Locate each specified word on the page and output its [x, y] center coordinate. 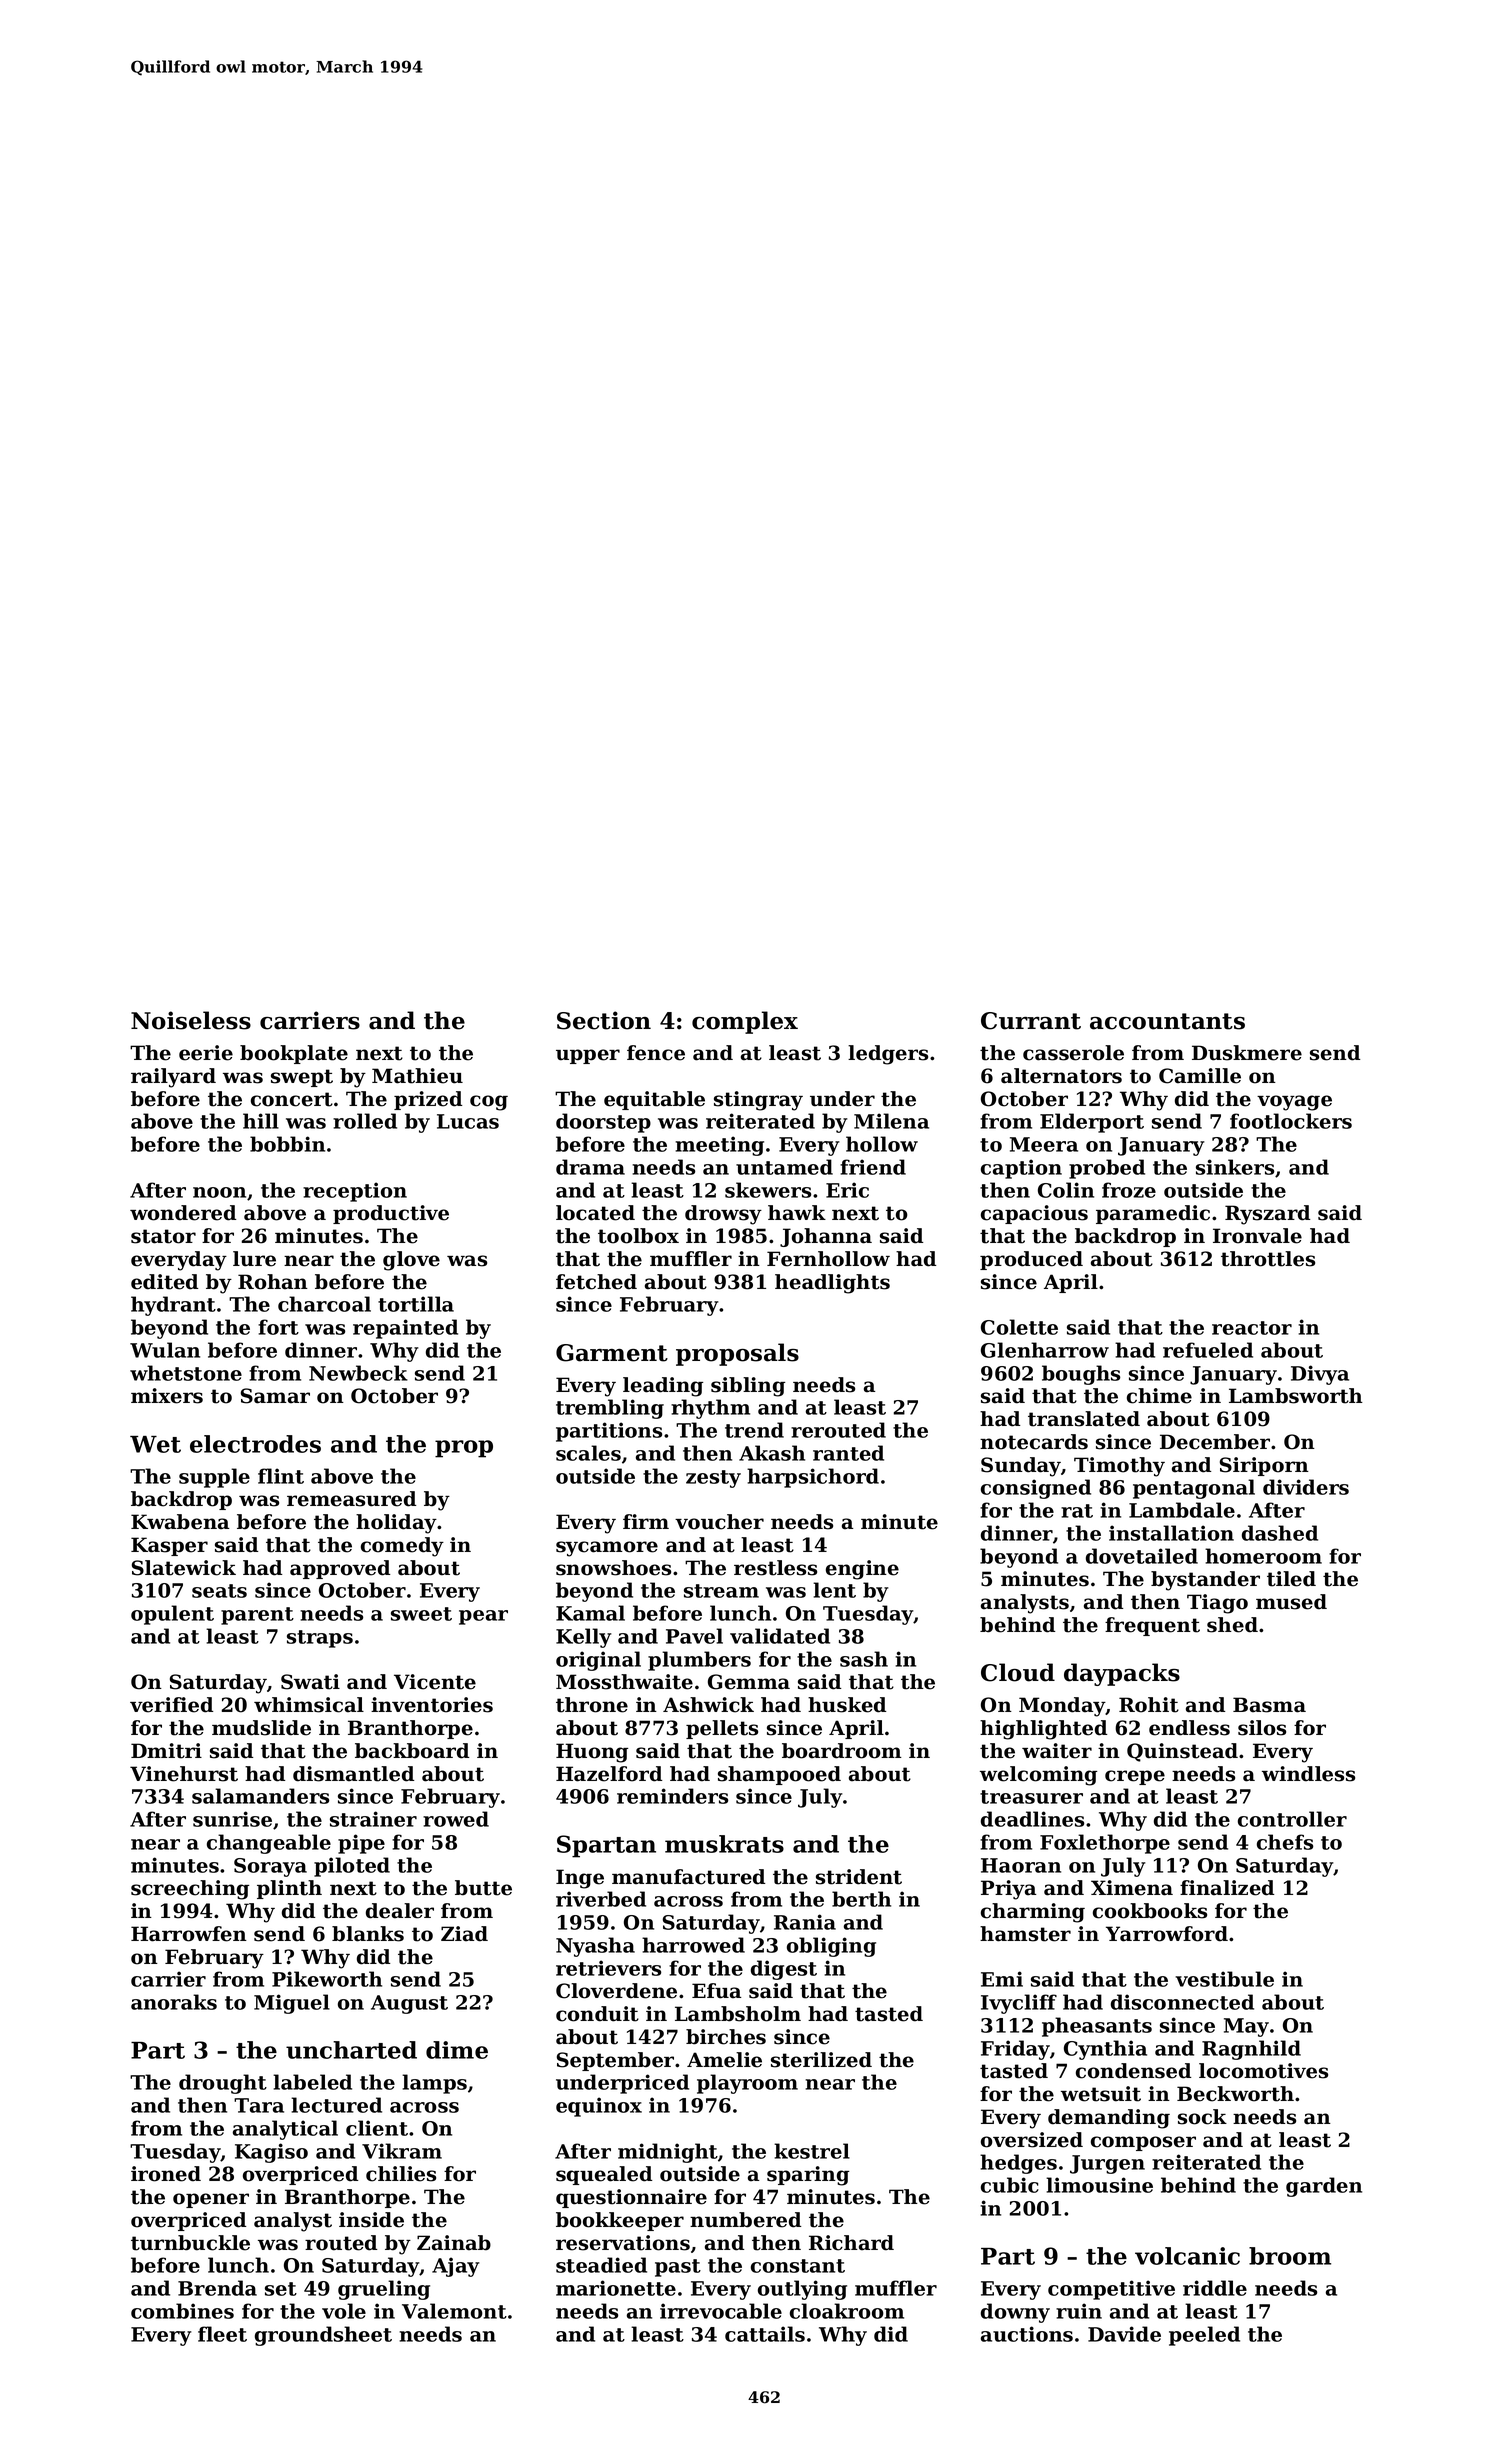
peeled [1204, 2336]
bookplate [294, 1054]
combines [182, 2311]
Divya [1320, 1375]
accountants [1167, 1021]
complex [745, 1022]
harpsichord [813, 1478]
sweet [421, 1614]
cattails [765, 2334]
